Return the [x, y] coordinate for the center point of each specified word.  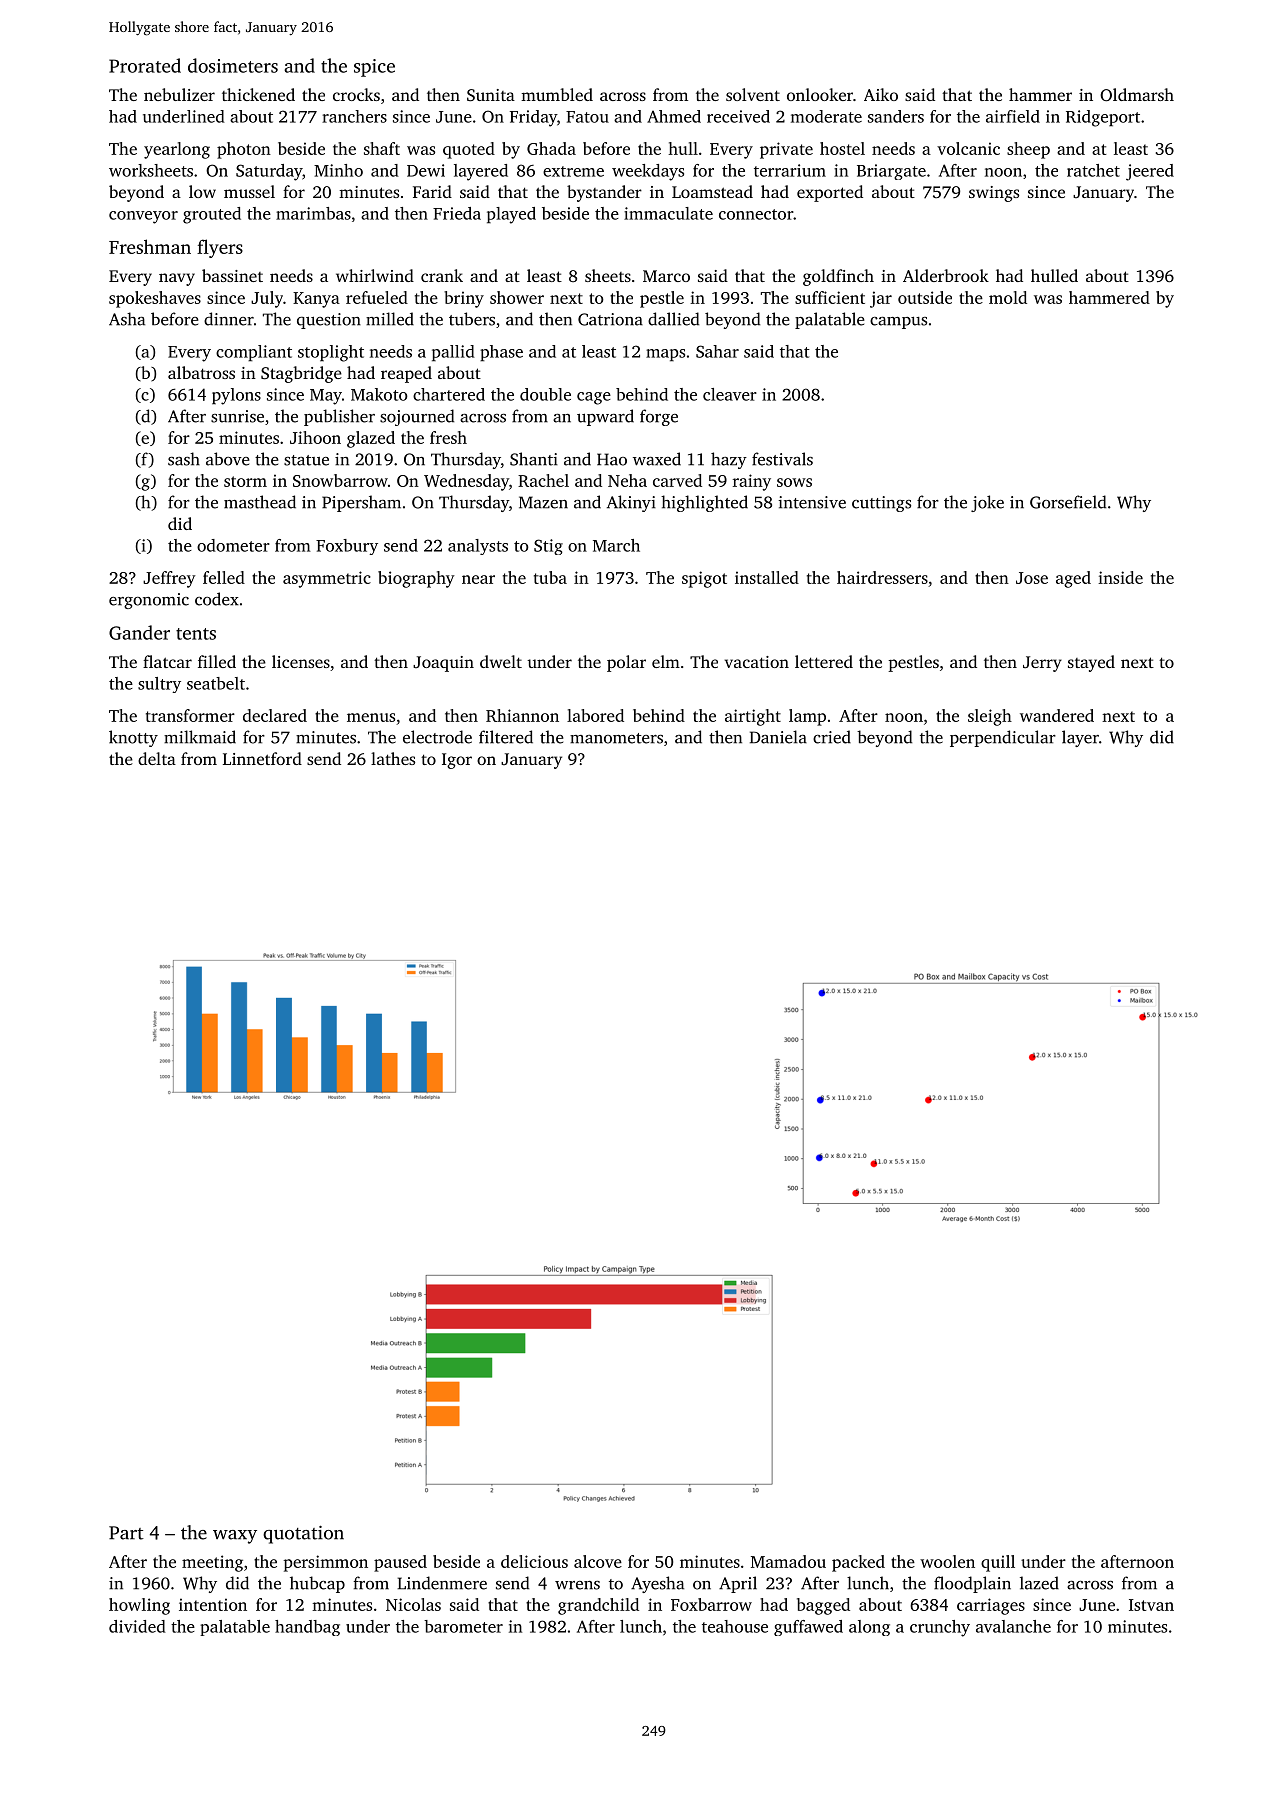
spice [374, 68]
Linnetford [262, 758]
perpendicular [1003, 738]
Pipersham [361, 503]
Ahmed [674, 116]
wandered [1057, 715]
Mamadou [788, 1561]
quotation [303, 1535]
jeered [1150, 172]
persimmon [326, 1563]
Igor [457, 761]
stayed [1091, 663]
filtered [506, 737]
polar [626, 663]
